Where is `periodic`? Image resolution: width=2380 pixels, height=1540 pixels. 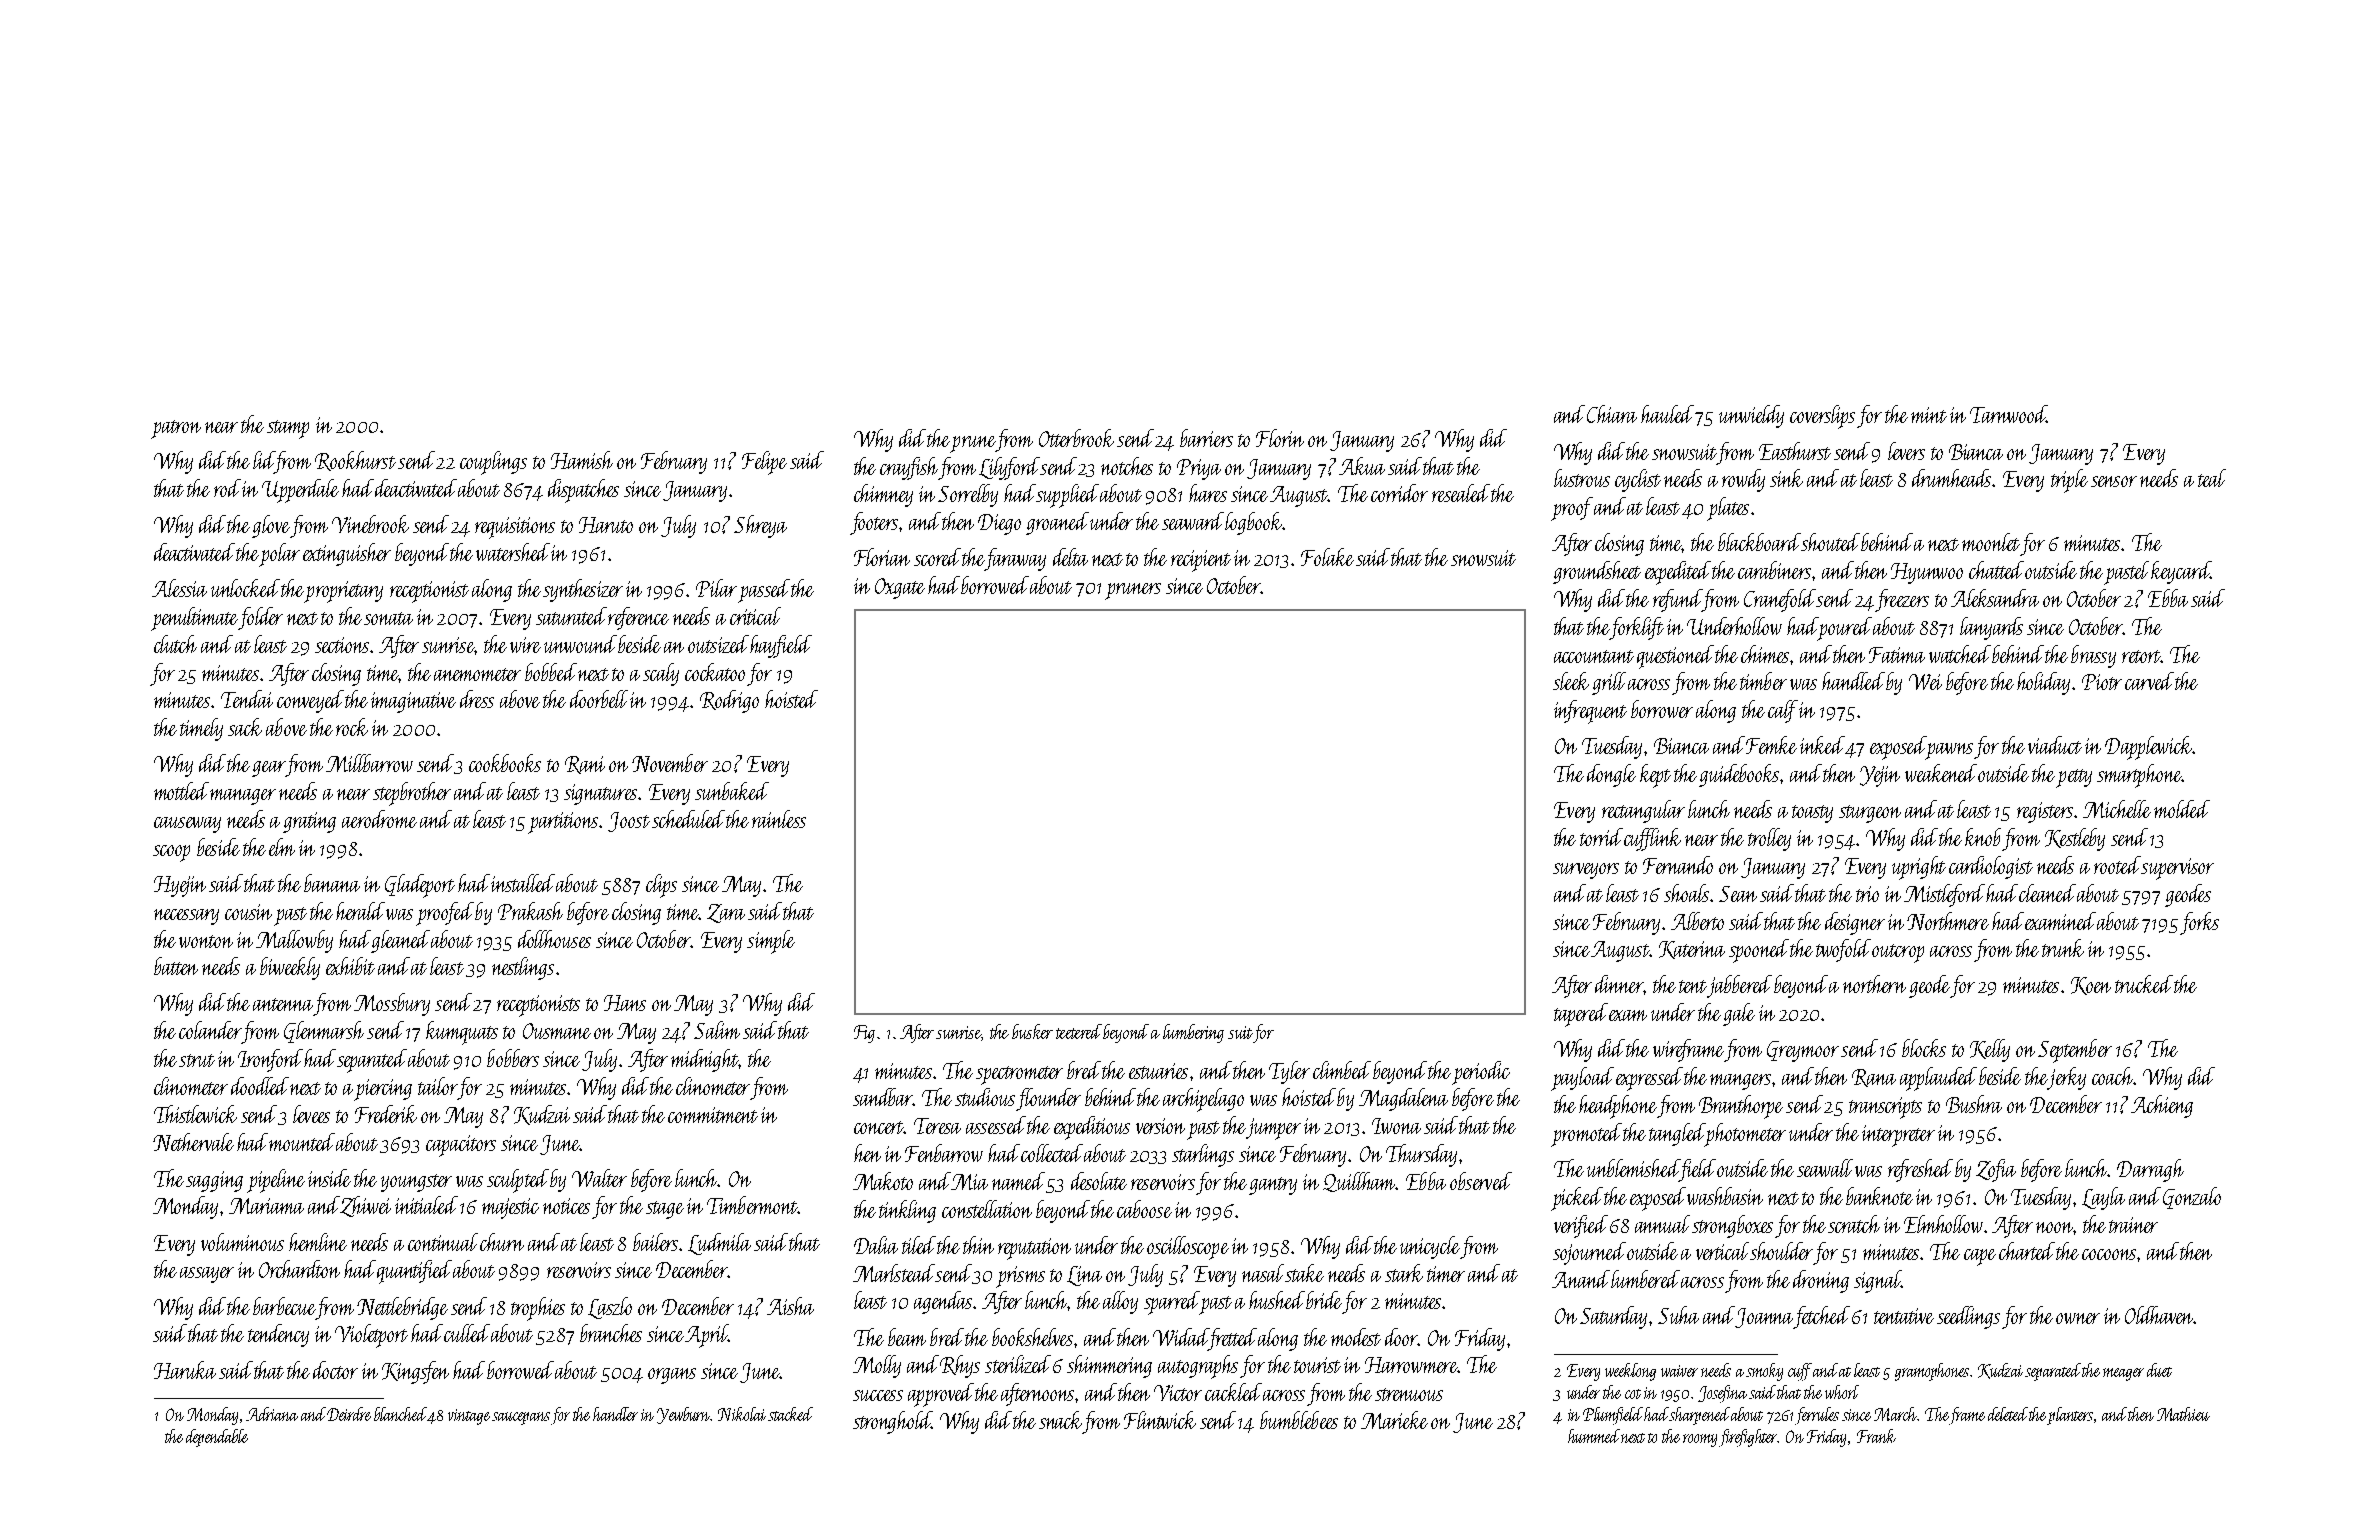 periodic is located at coordinates (1481, 1073).
